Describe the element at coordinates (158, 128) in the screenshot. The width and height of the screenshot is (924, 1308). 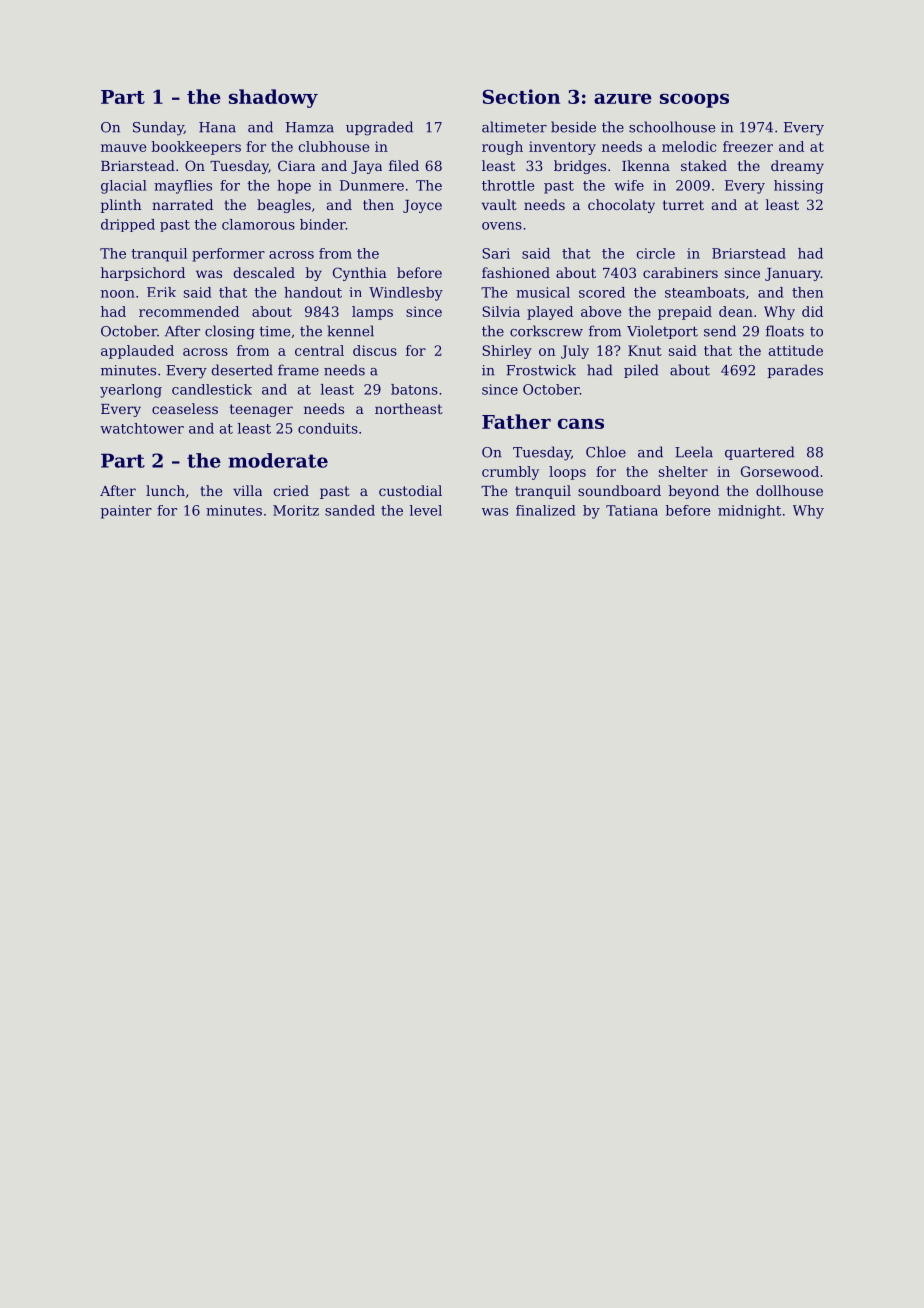
I see `Sunday` at that location.
